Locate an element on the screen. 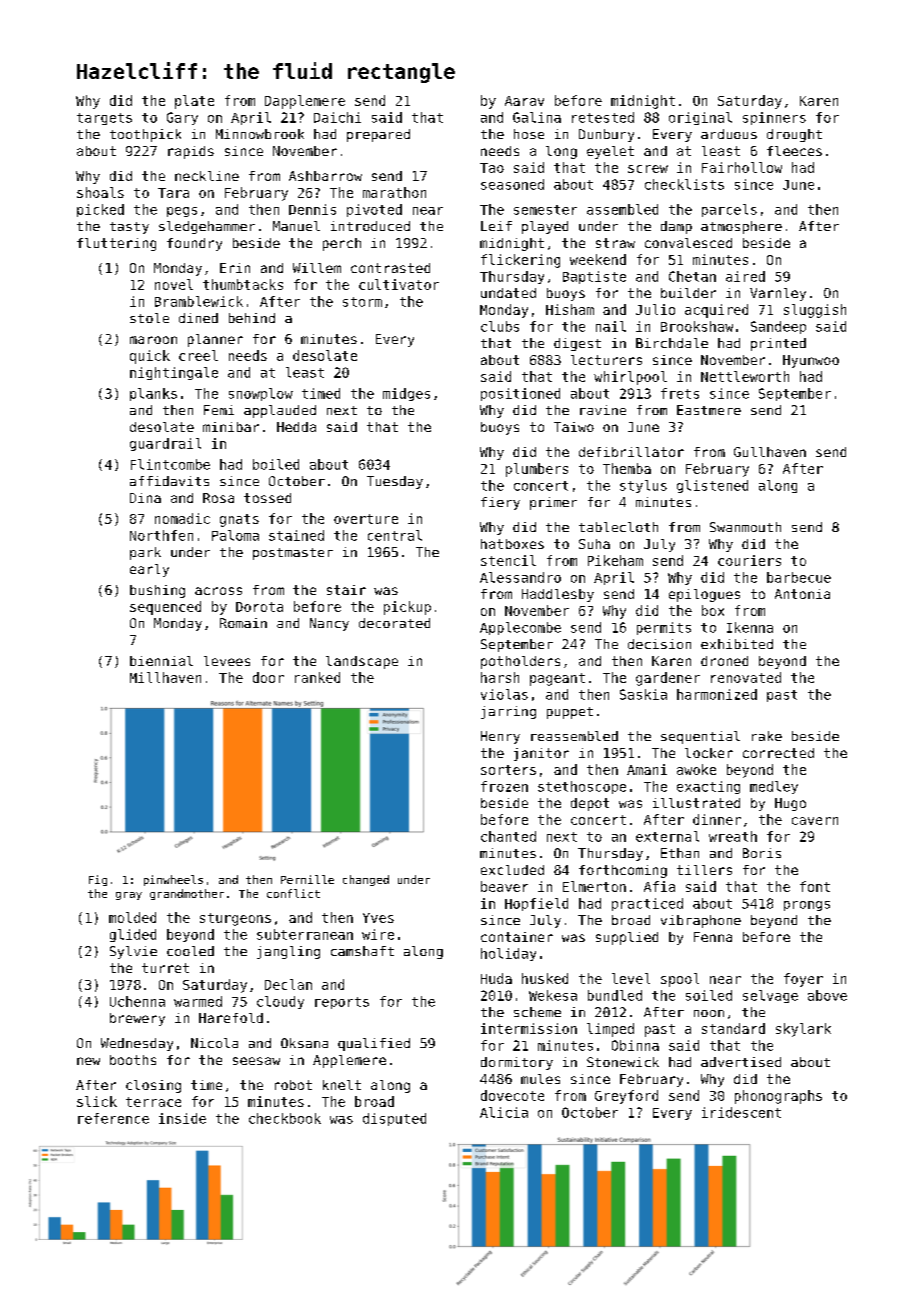 The image size is (924, 1308). overture is located at coordinates (366, 519).
